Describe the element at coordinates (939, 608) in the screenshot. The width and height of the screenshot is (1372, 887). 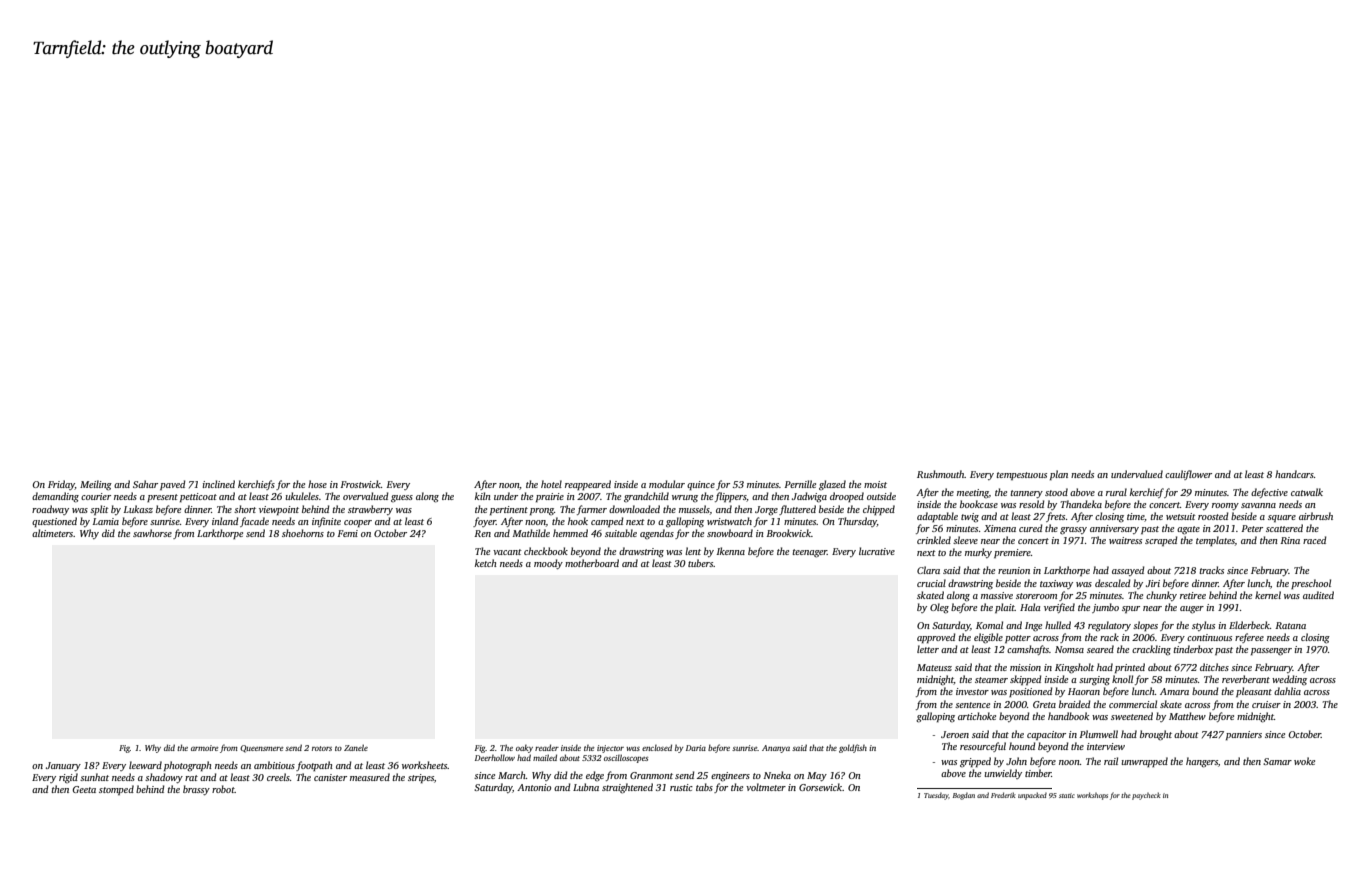
I see `Oleg` at that location.
